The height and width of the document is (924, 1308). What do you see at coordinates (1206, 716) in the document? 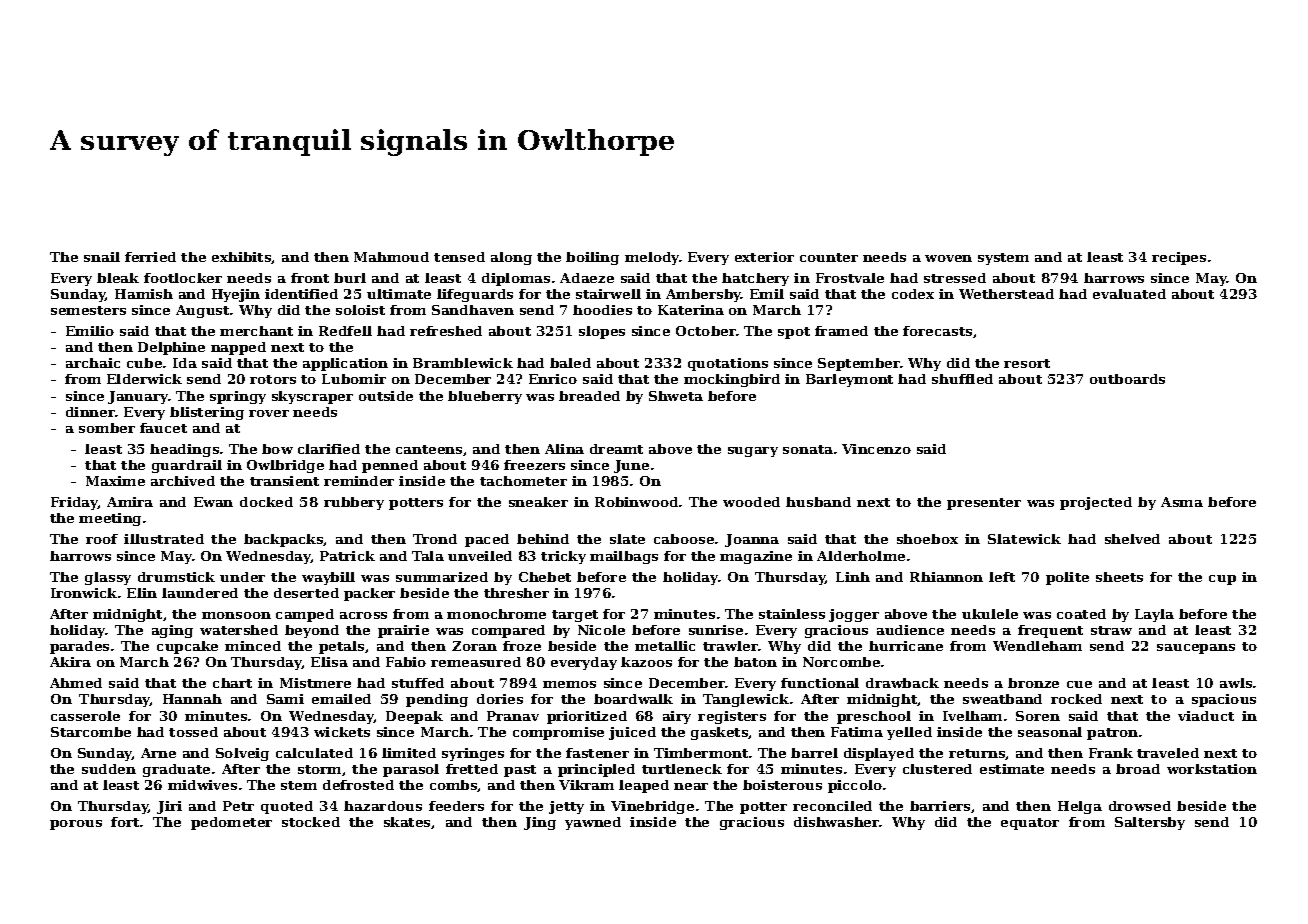
I see `viaduct` at bounding box center [1206, 716].
